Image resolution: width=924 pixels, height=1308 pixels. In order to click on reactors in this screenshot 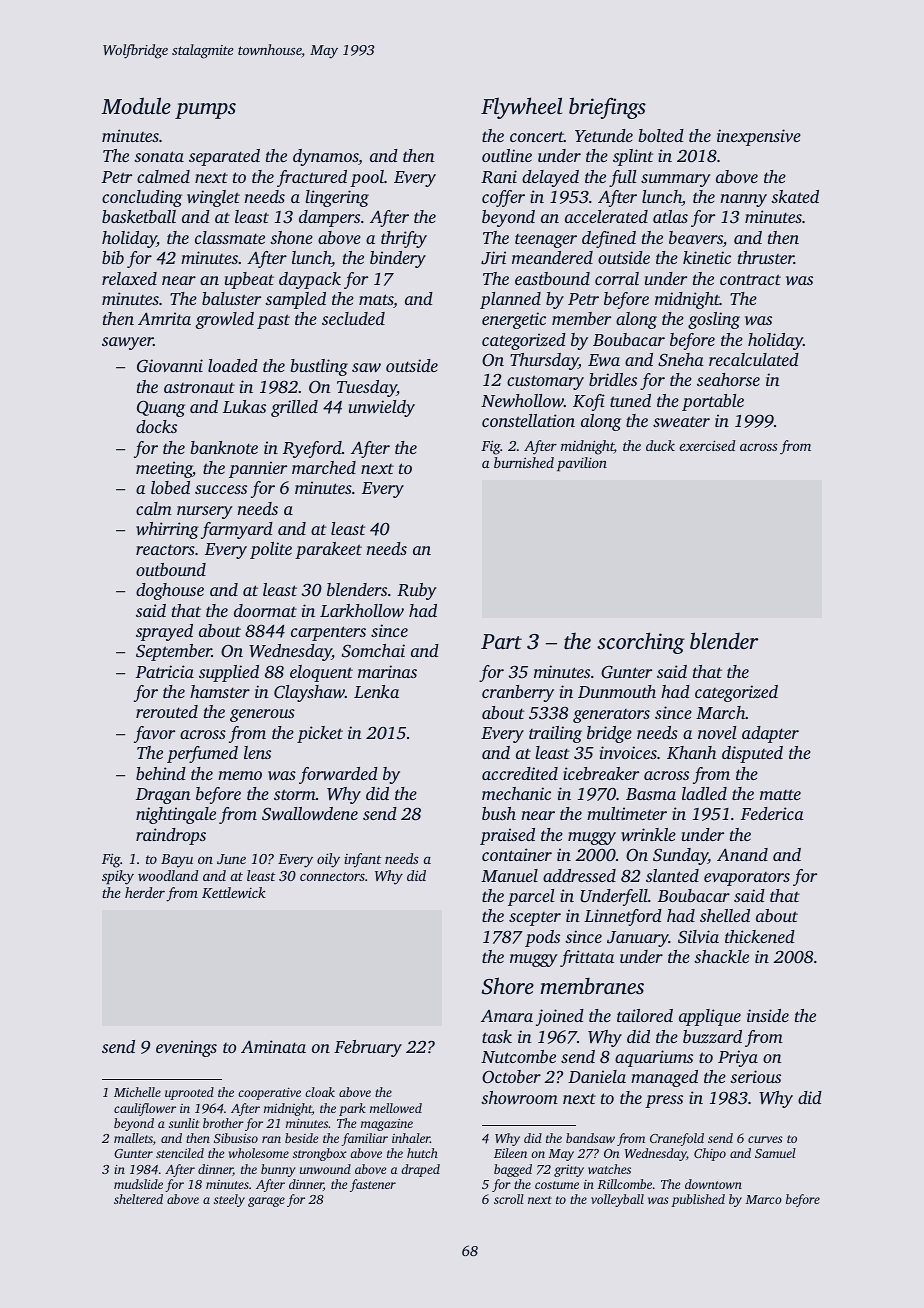, I will do `click(165, 549)`.
